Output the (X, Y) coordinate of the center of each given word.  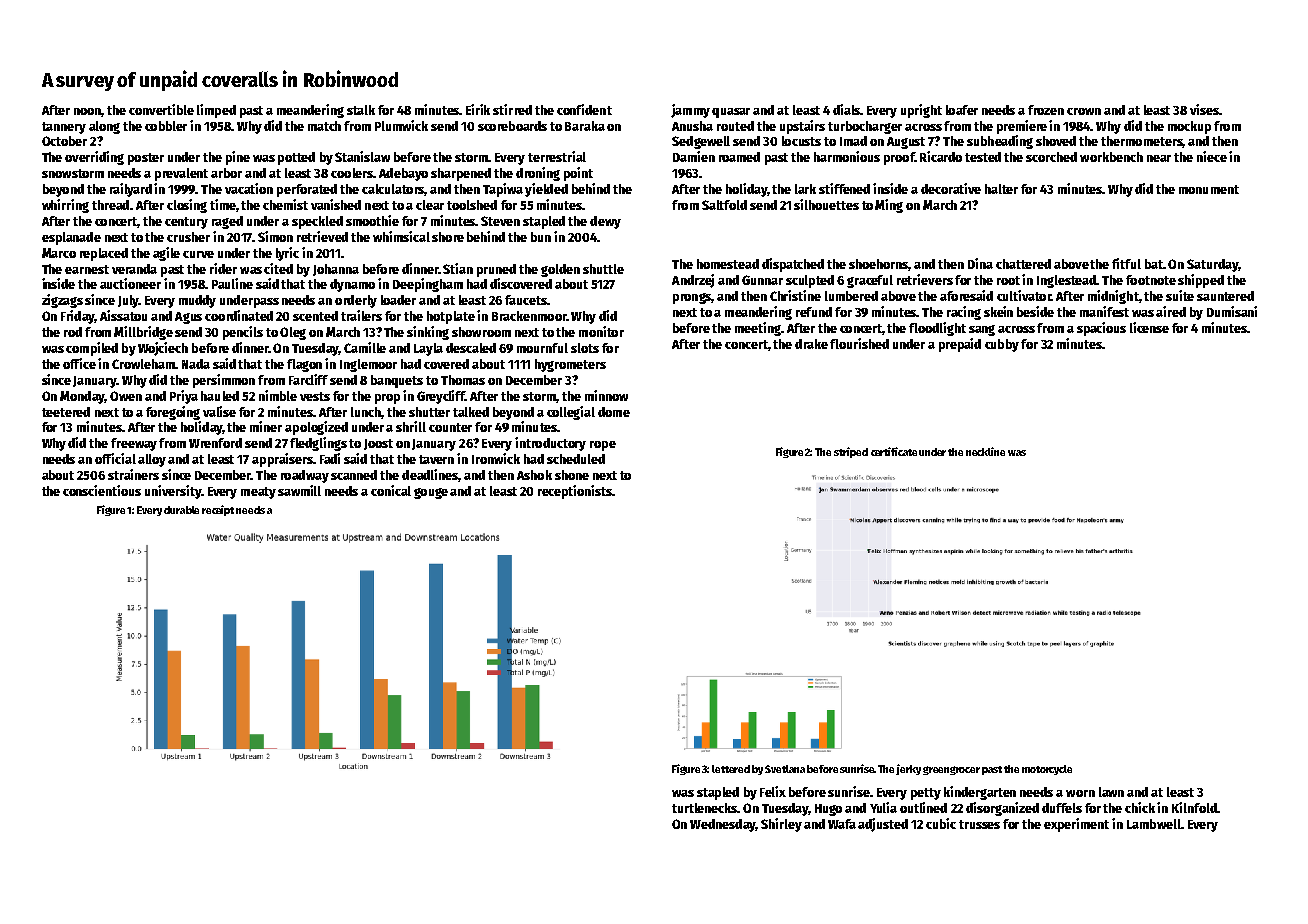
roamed (739, 157)
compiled (92, 349)
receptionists (575, 492)
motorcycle (1047, 770)
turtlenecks (705, 808)
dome (614, 412)
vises (1204, 109)
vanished (336, 204)
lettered (731, 769)
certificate (894, 451)
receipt (218, 510)
